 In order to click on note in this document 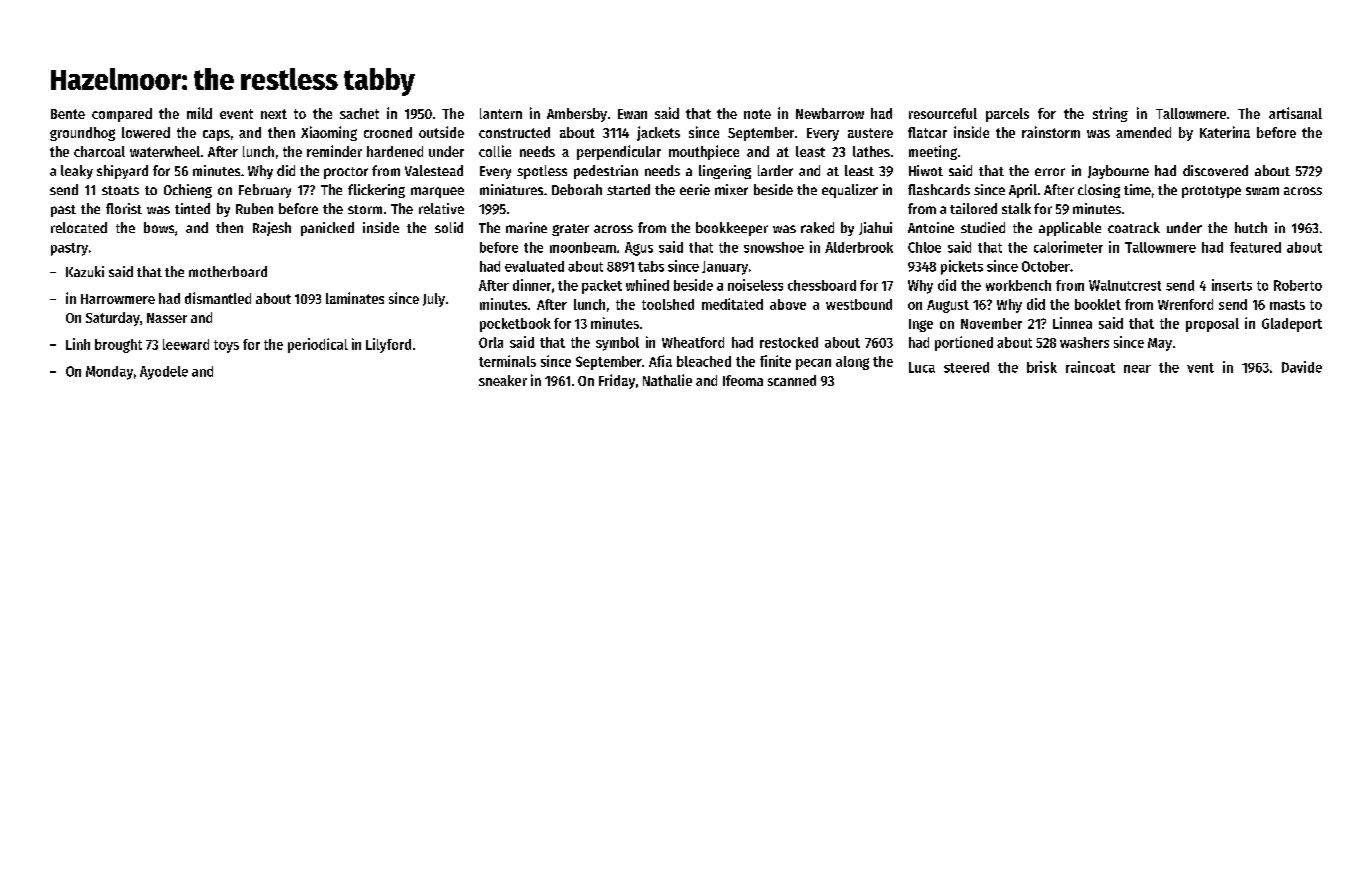, I will do `click(757, 114)`.
